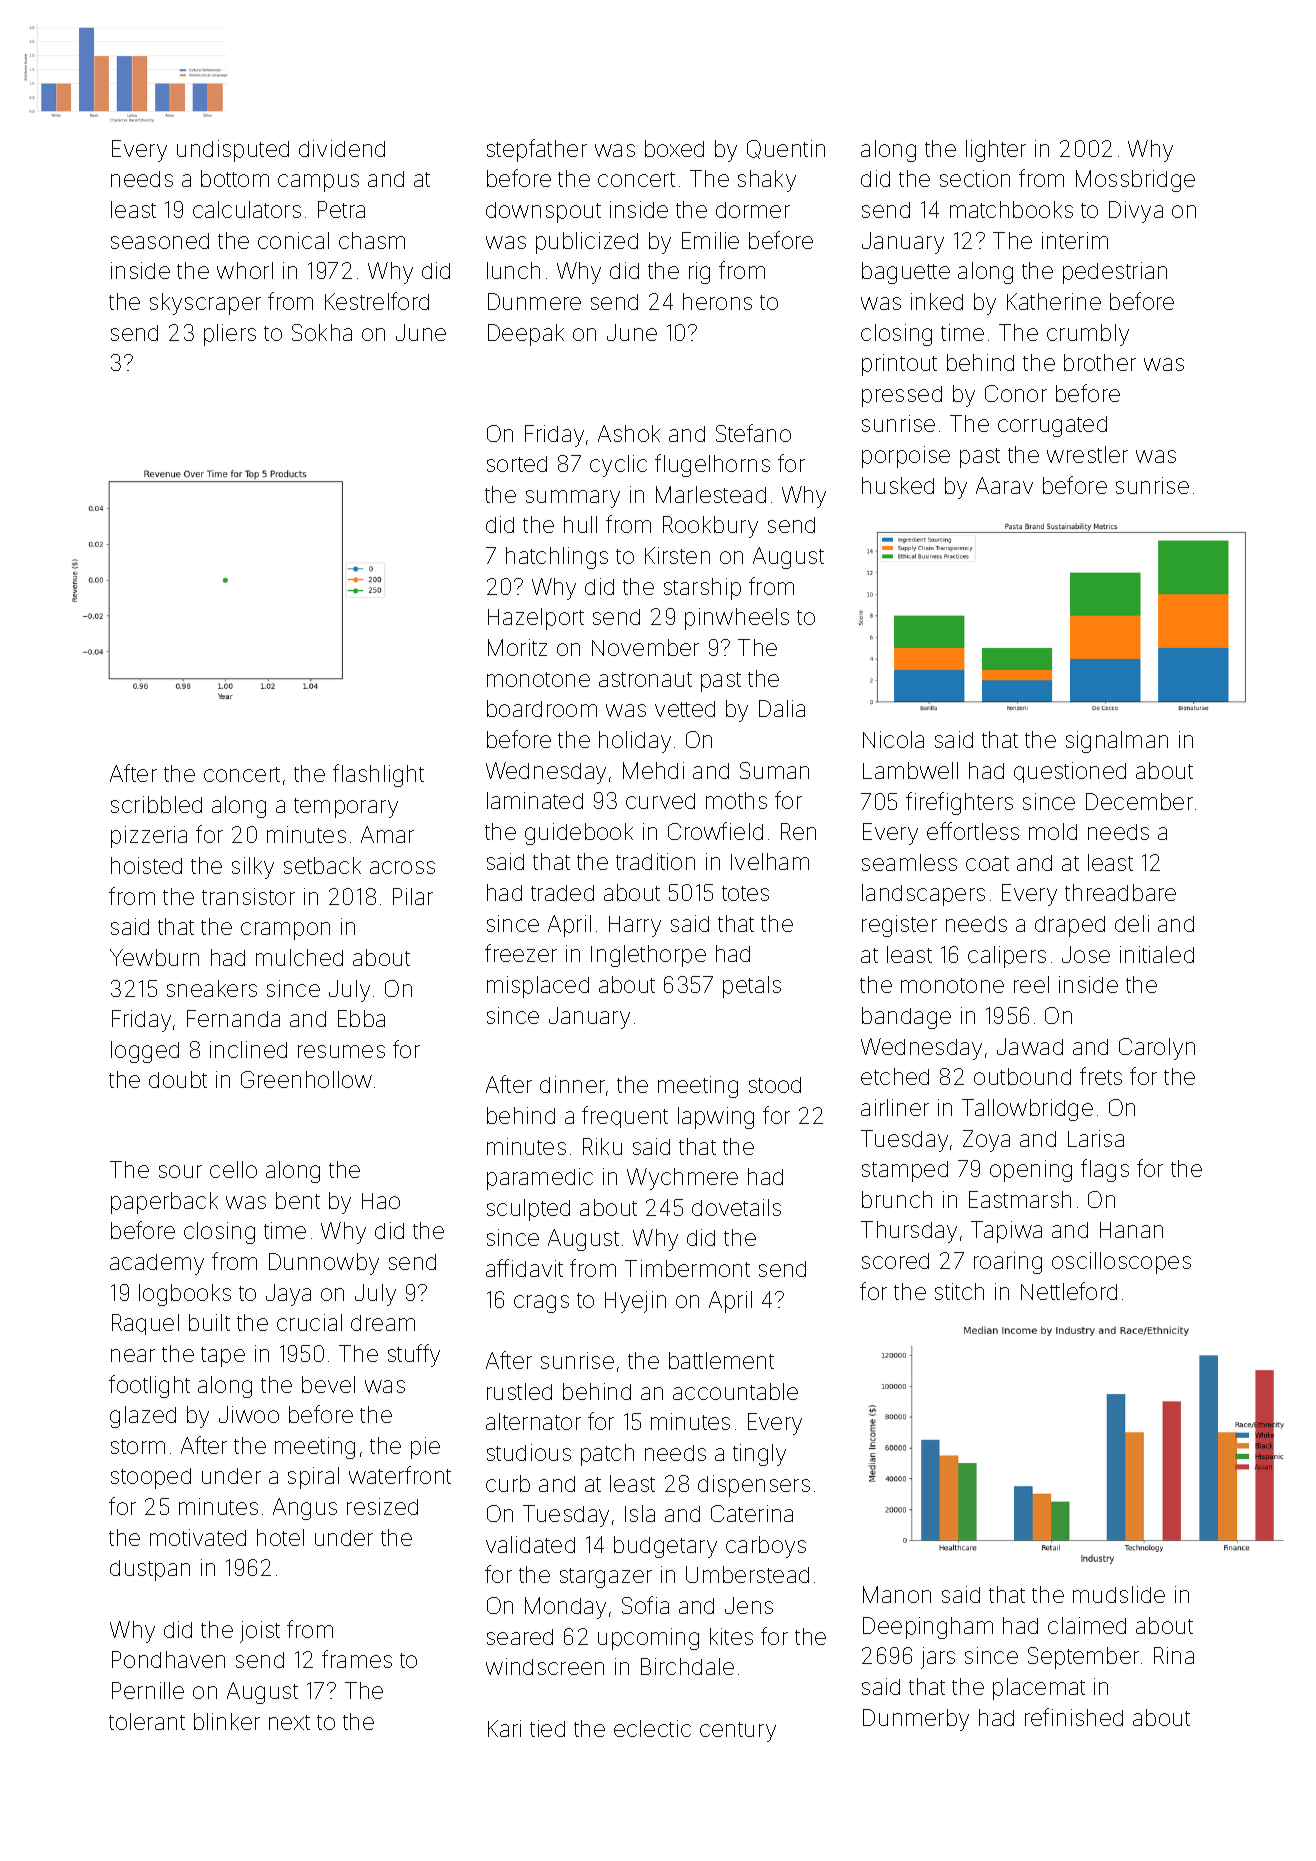  Describe the element at coordinates (928, 1628) in the screenshot. I see `Deepingham` at that location.
